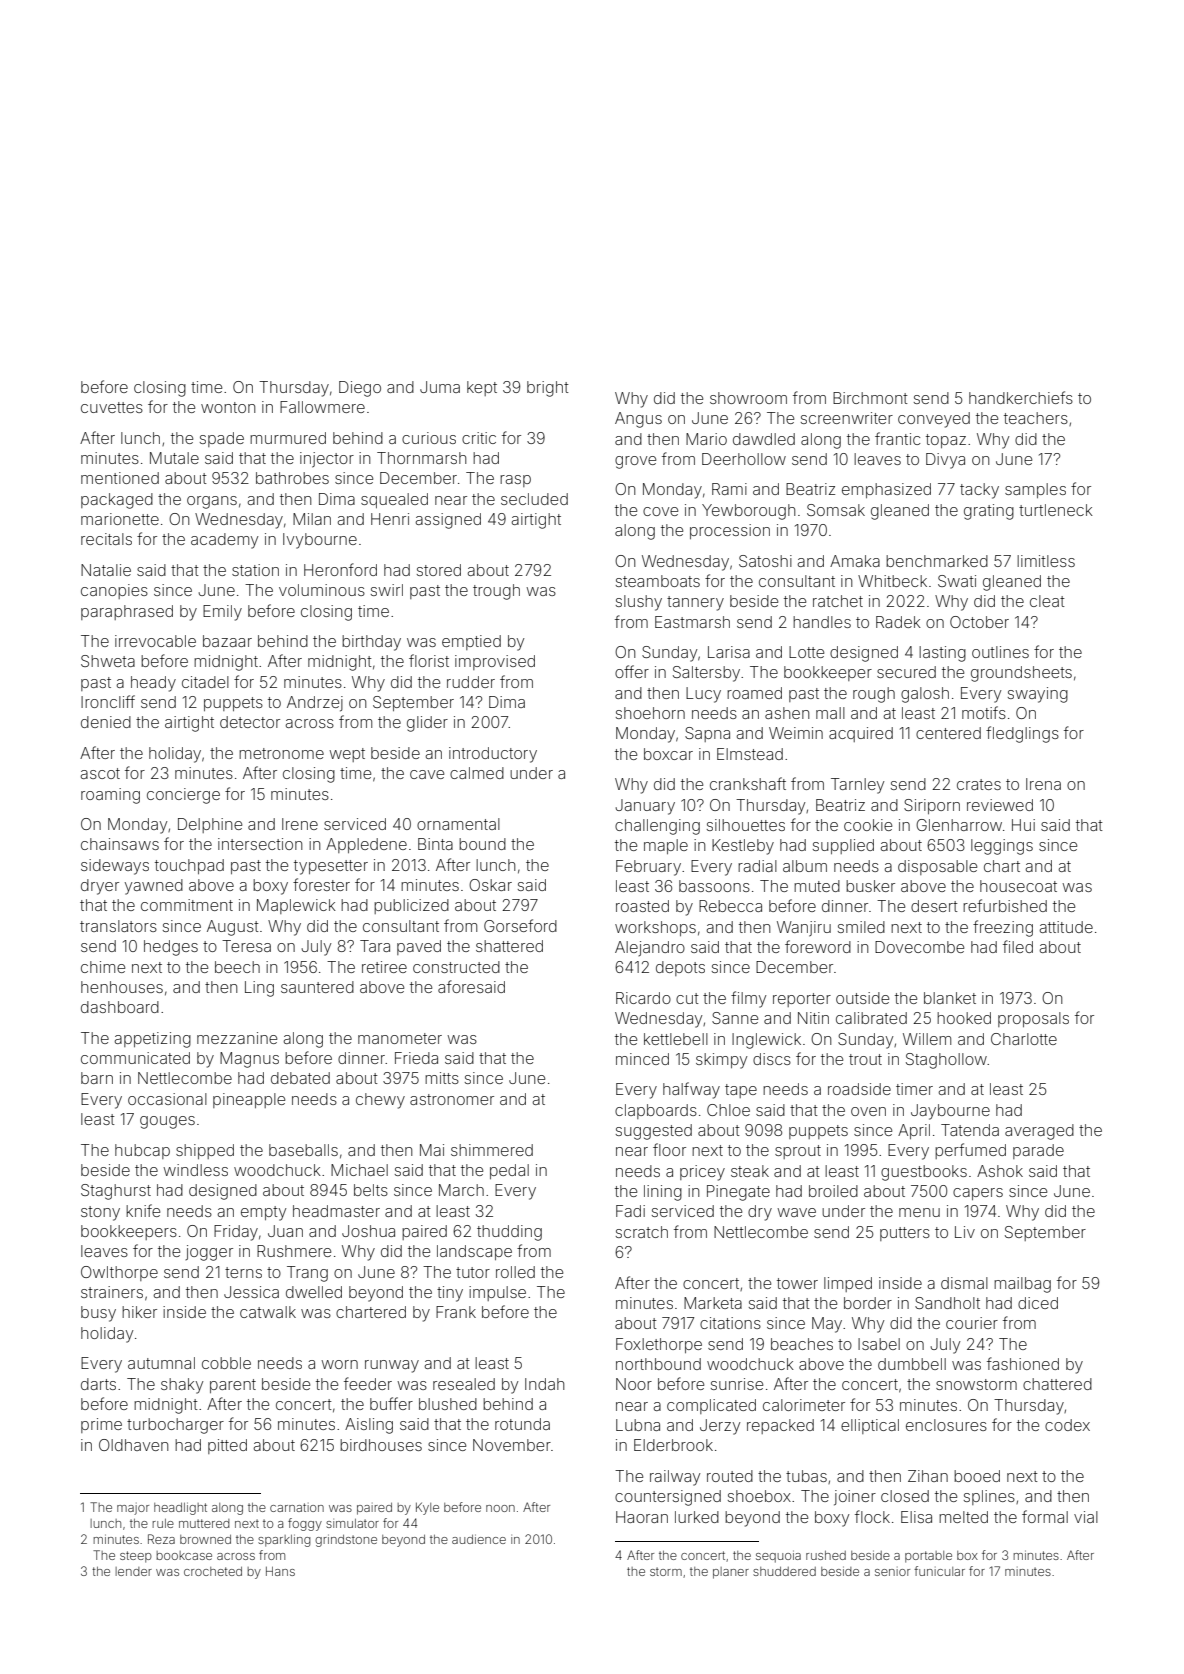  What do you see at coordinates (100, 887) in the page?
I see `dryer` at bounding box center [100, 887].
